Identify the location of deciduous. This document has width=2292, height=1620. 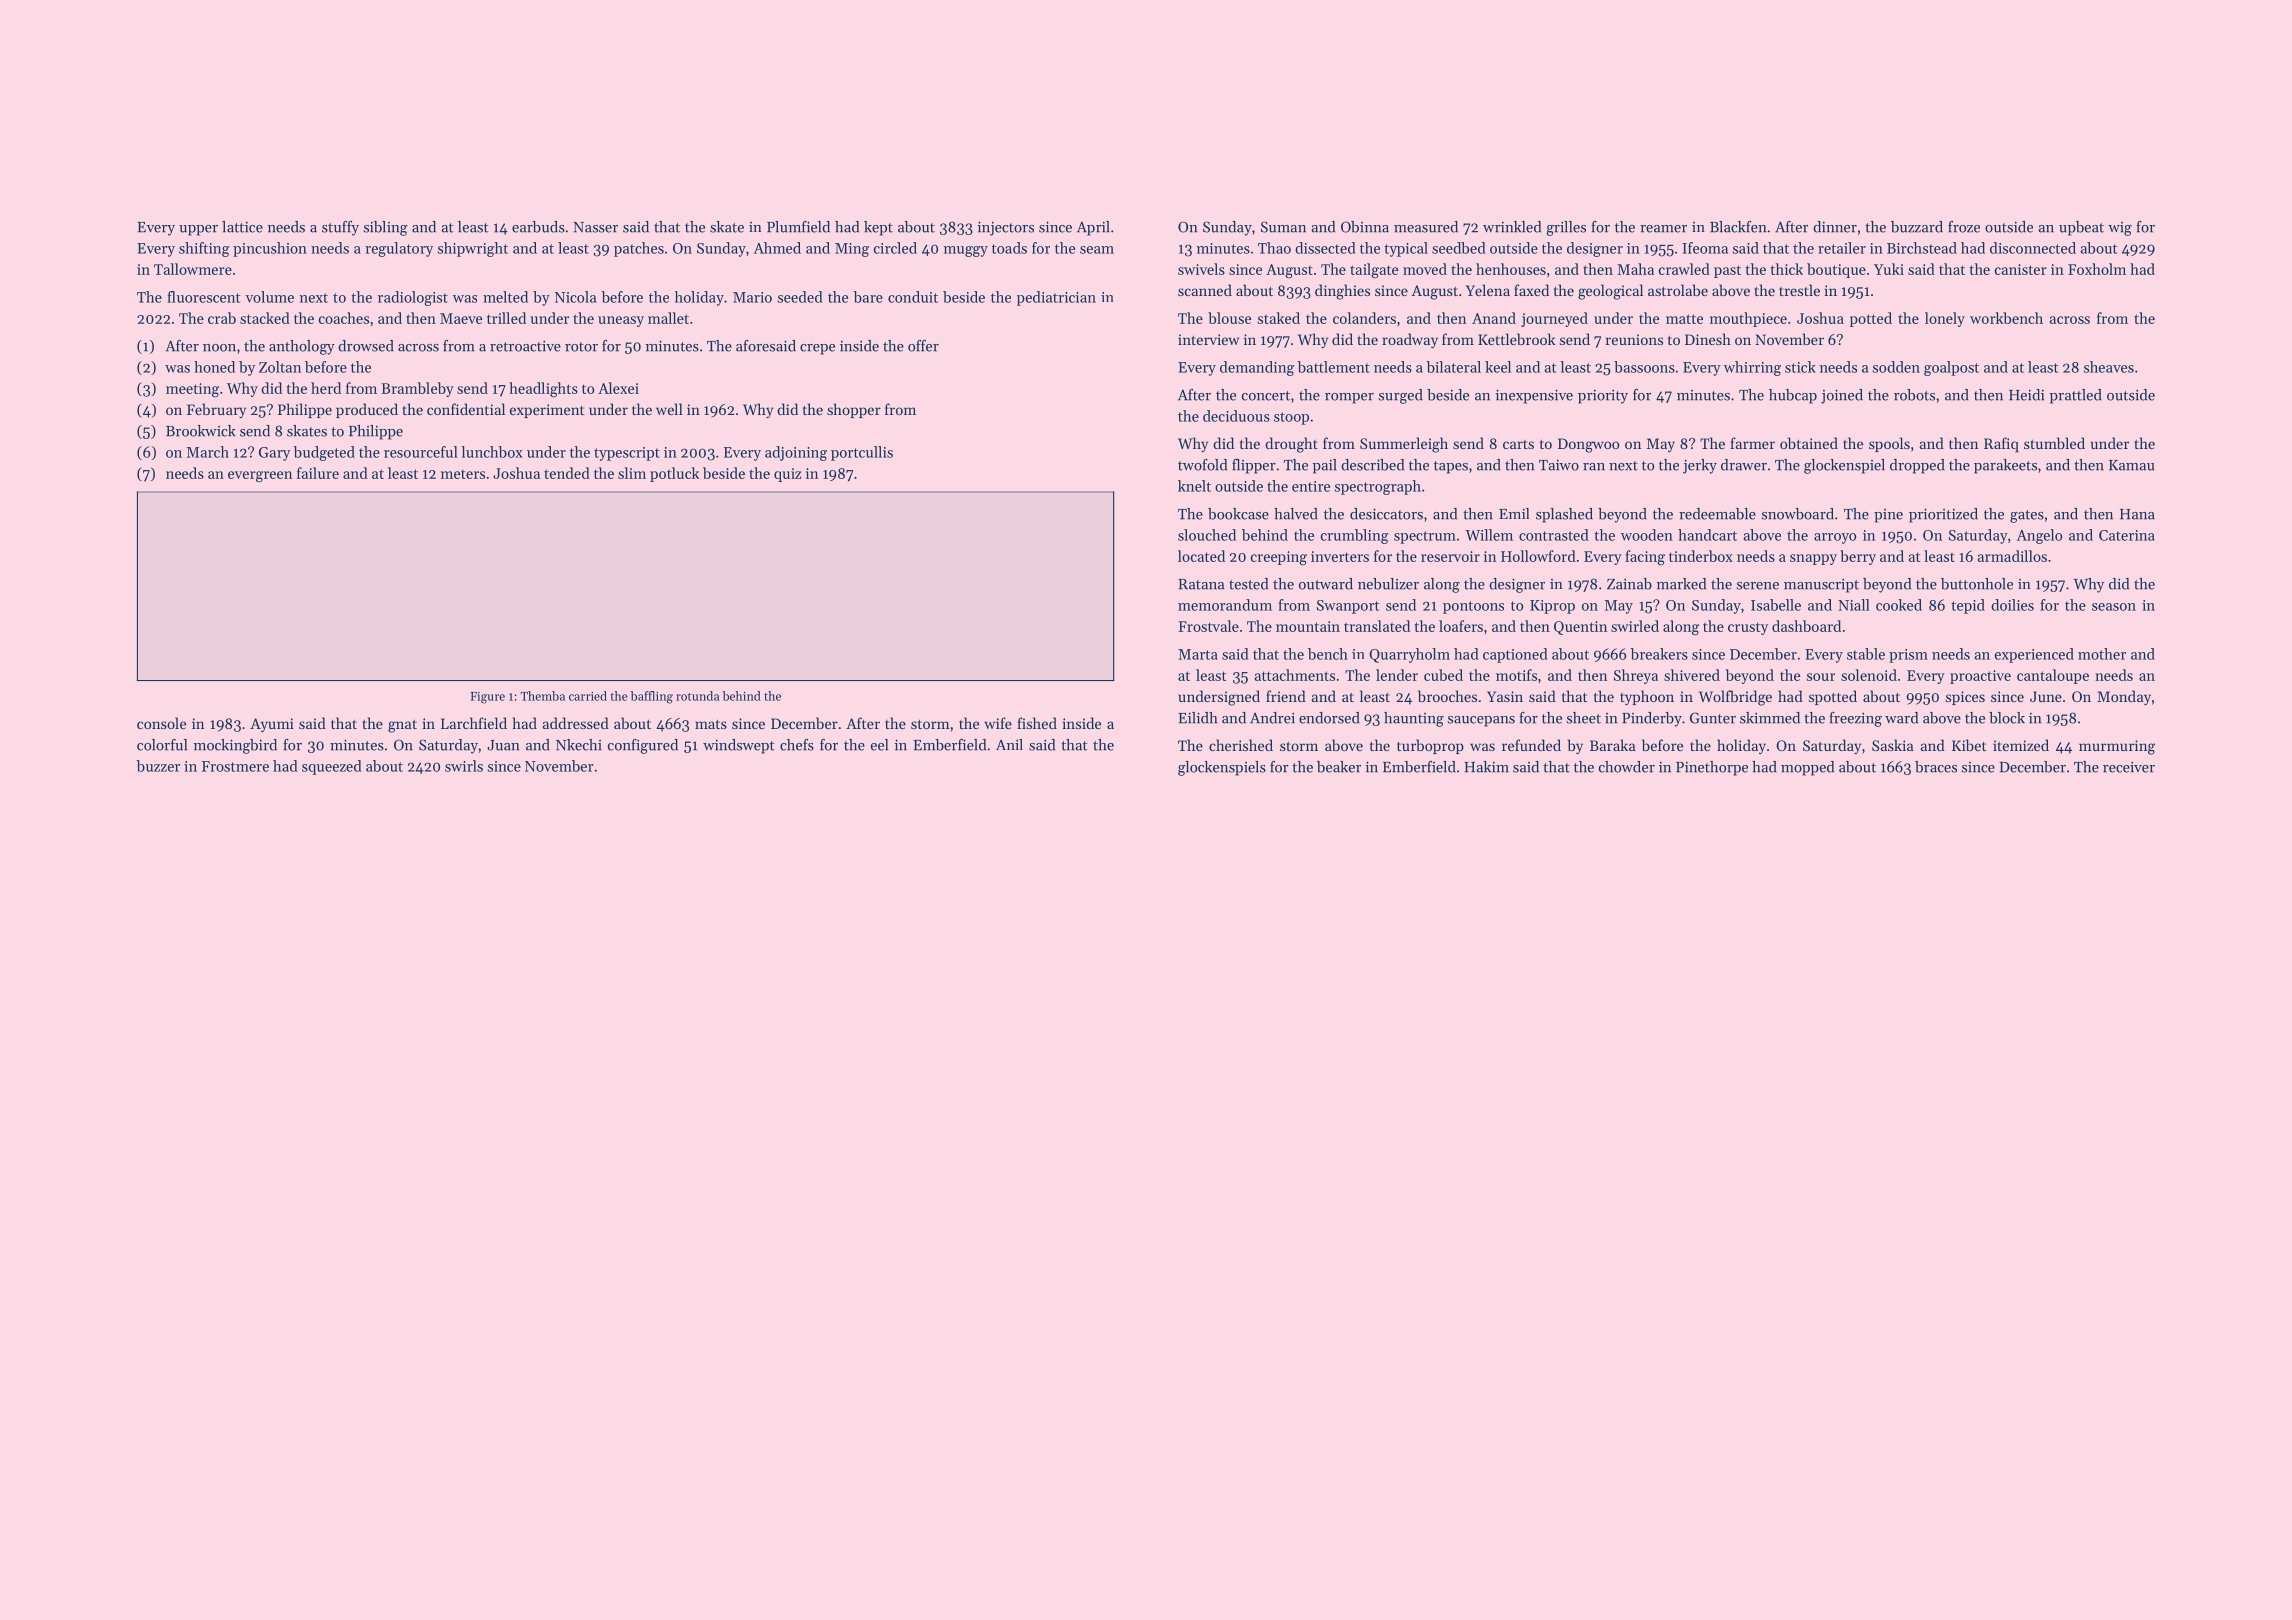
(1236, 416).
